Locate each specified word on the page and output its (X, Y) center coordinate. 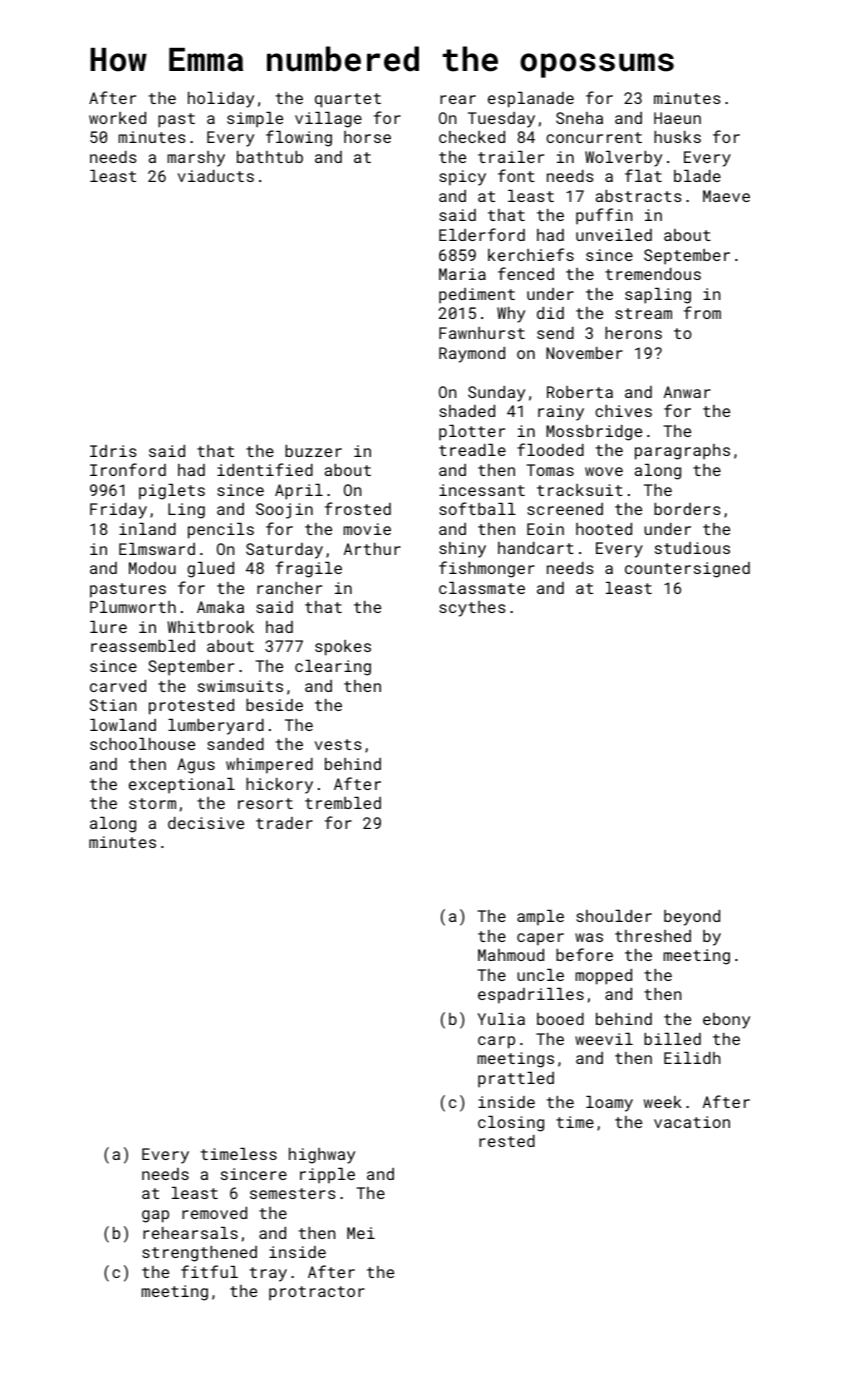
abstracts (639, 196)
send (555, 333)
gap (155, 1216)
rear (458, 99)
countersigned (687, 570)
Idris (113, 451)
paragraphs (682, 452)
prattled (516, 1080)
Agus (196, 766)
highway (322, 1156)
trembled (343, 803)
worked (117, 118)
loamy (609, 1104)
